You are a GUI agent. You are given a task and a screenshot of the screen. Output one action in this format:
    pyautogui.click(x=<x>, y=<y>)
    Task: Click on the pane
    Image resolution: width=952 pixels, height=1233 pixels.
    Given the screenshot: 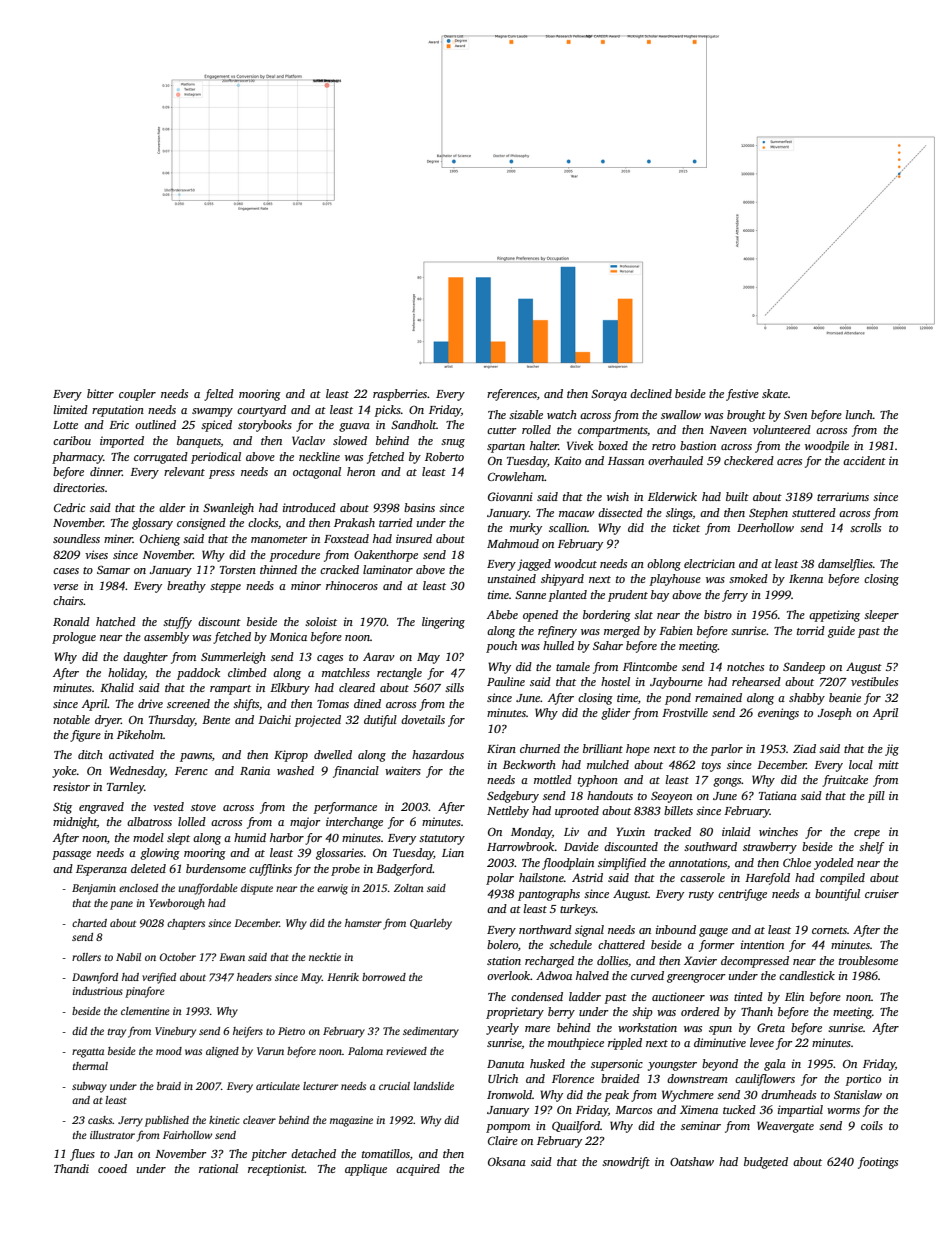 What is the action you would take?
    pyautogui.click(x=121, y=905)
